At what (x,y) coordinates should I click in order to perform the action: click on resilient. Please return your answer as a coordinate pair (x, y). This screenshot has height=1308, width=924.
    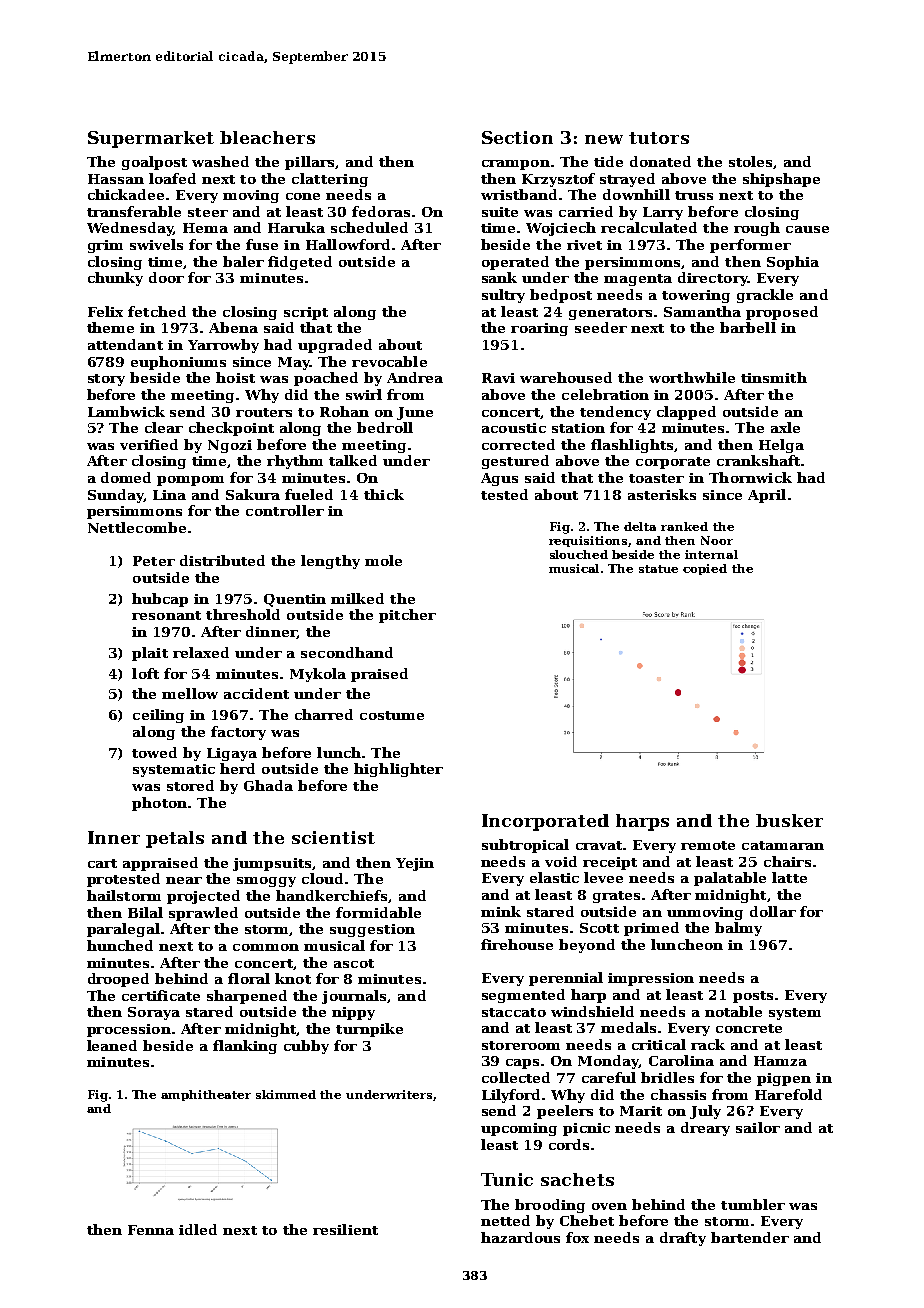
    Looking at the image, I should click on (345, 1229).
